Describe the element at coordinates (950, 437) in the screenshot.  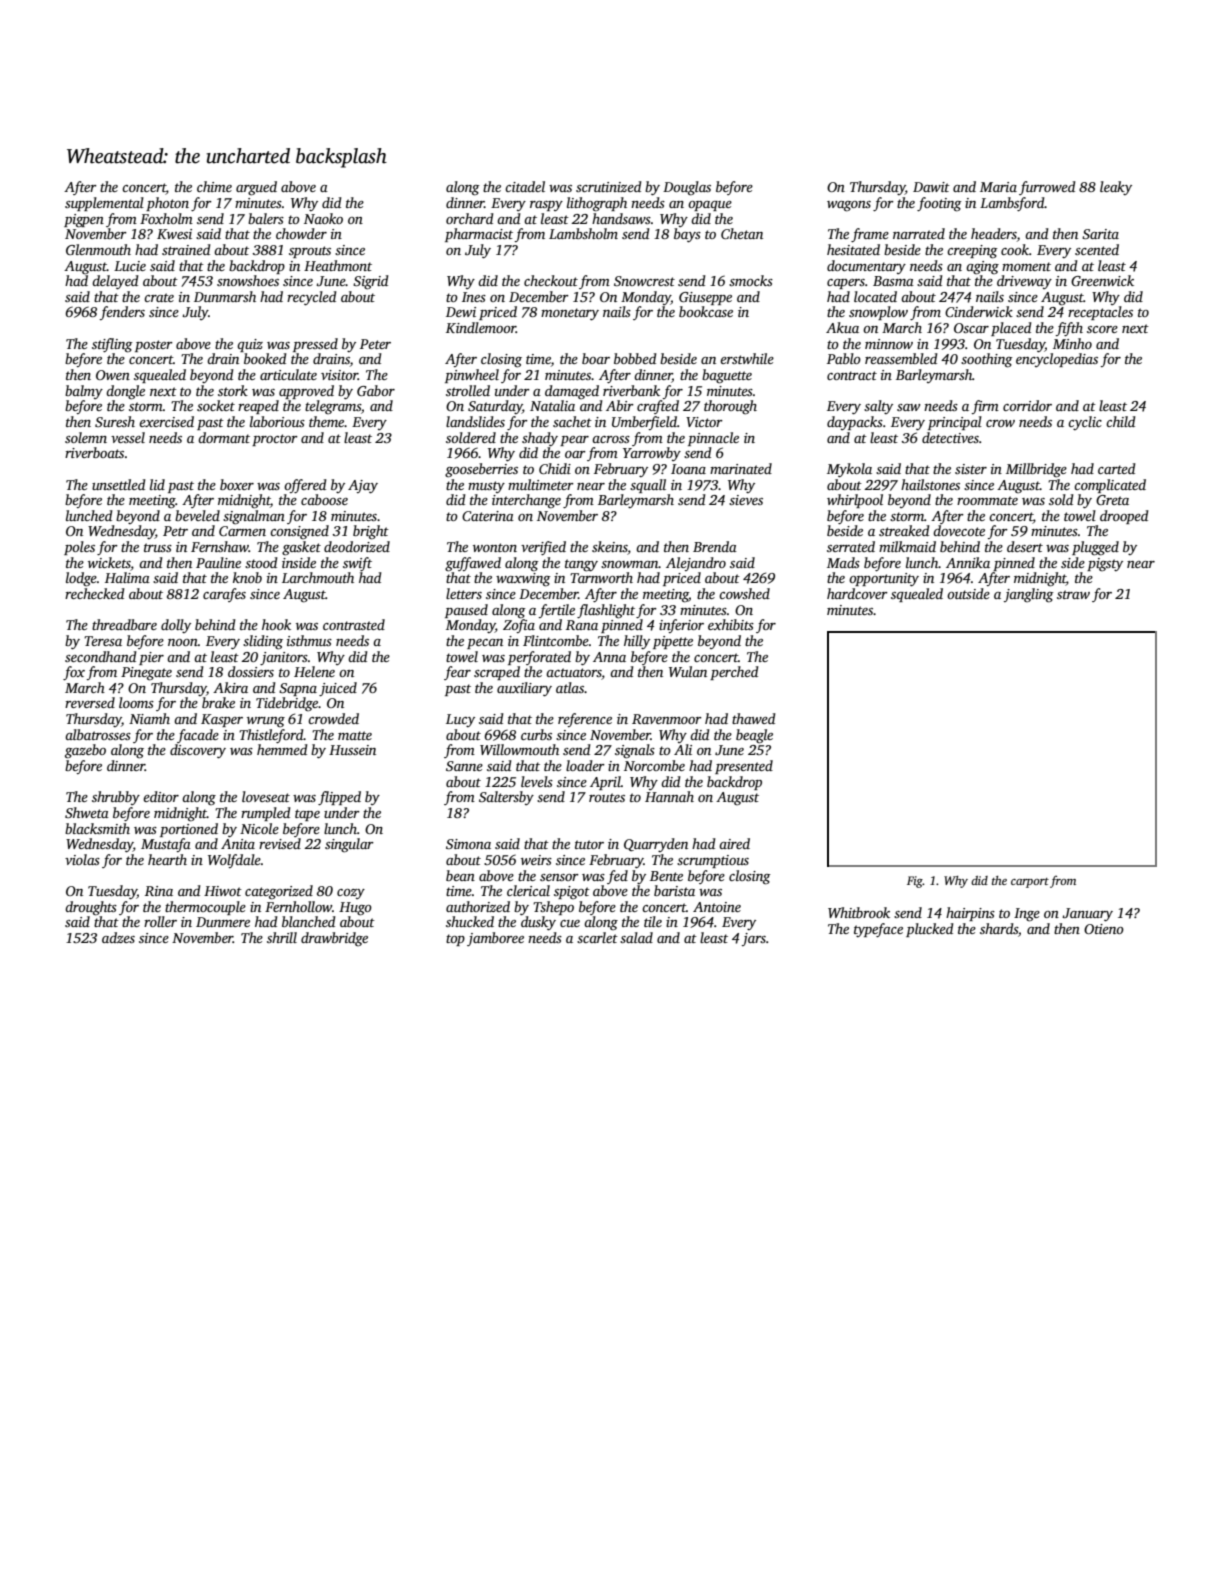
I see `detectives` at that location.
